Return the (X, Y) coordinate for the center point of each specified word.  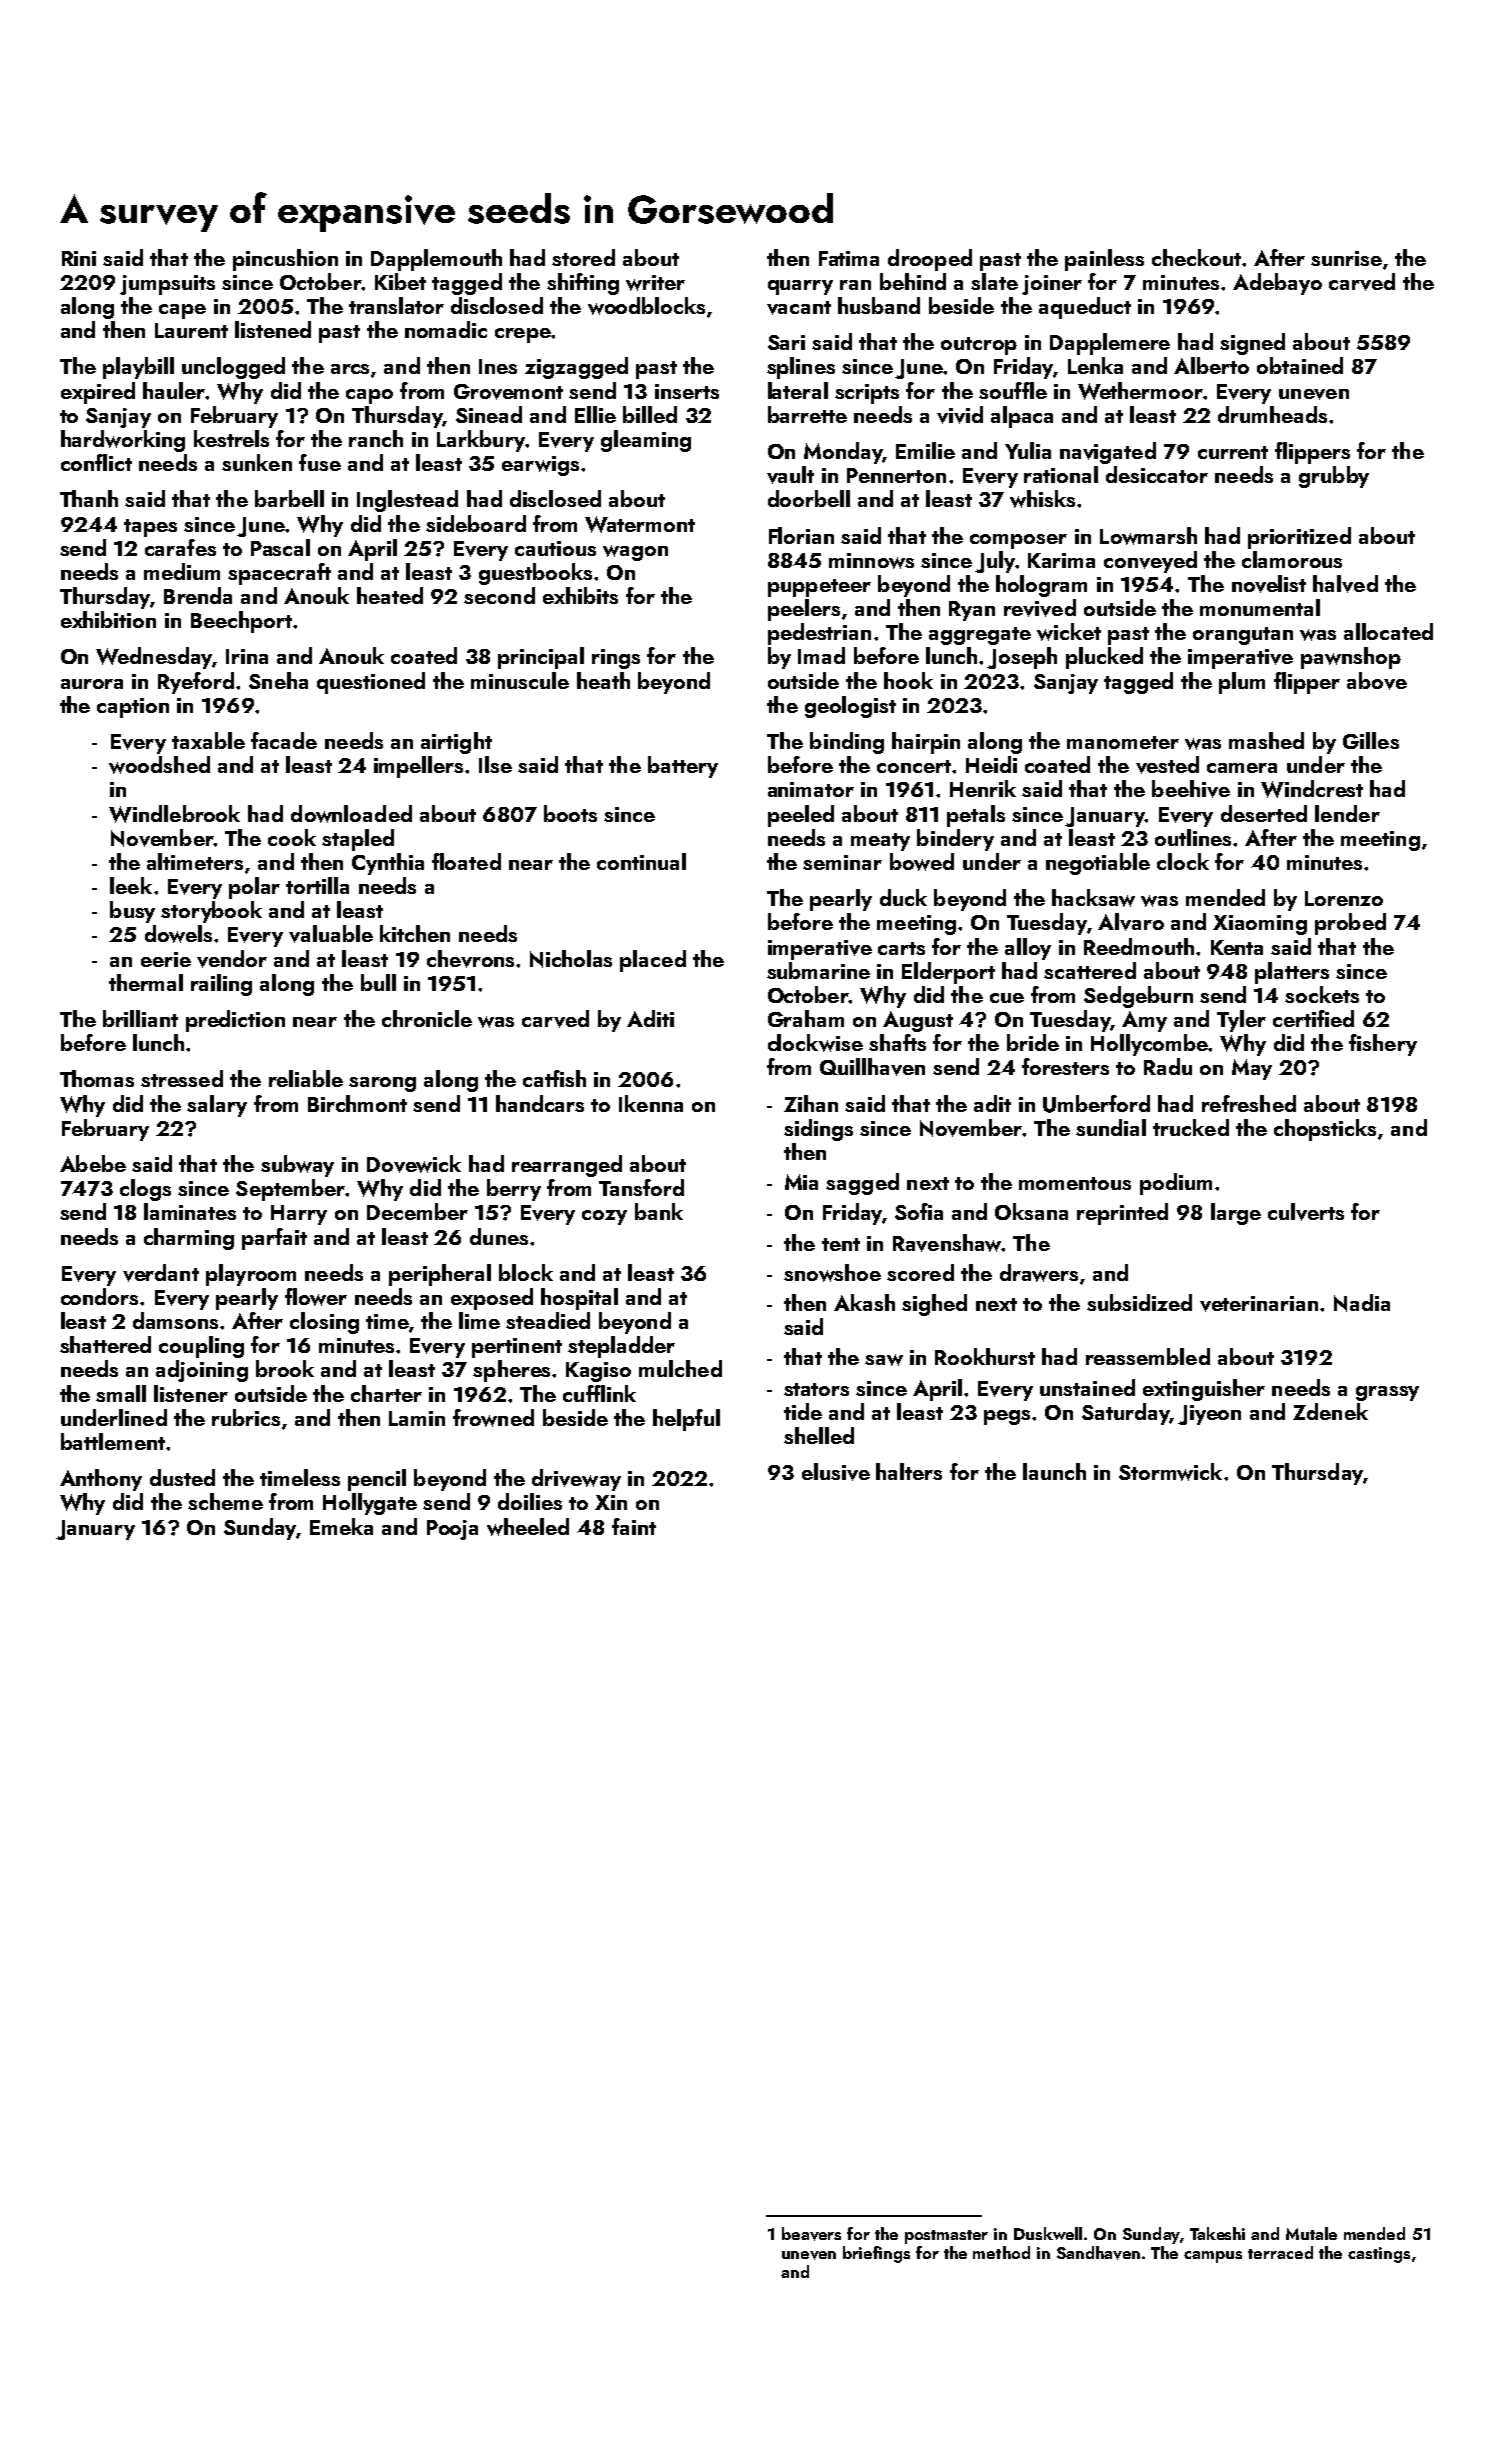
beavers (811, 2234)
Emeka (341, 1526)
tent (841, 1244)
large (1236, 1214)
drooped (930, 260)
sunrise (1346, 258)
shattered (105, 1344)
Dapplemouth (436, 260)
